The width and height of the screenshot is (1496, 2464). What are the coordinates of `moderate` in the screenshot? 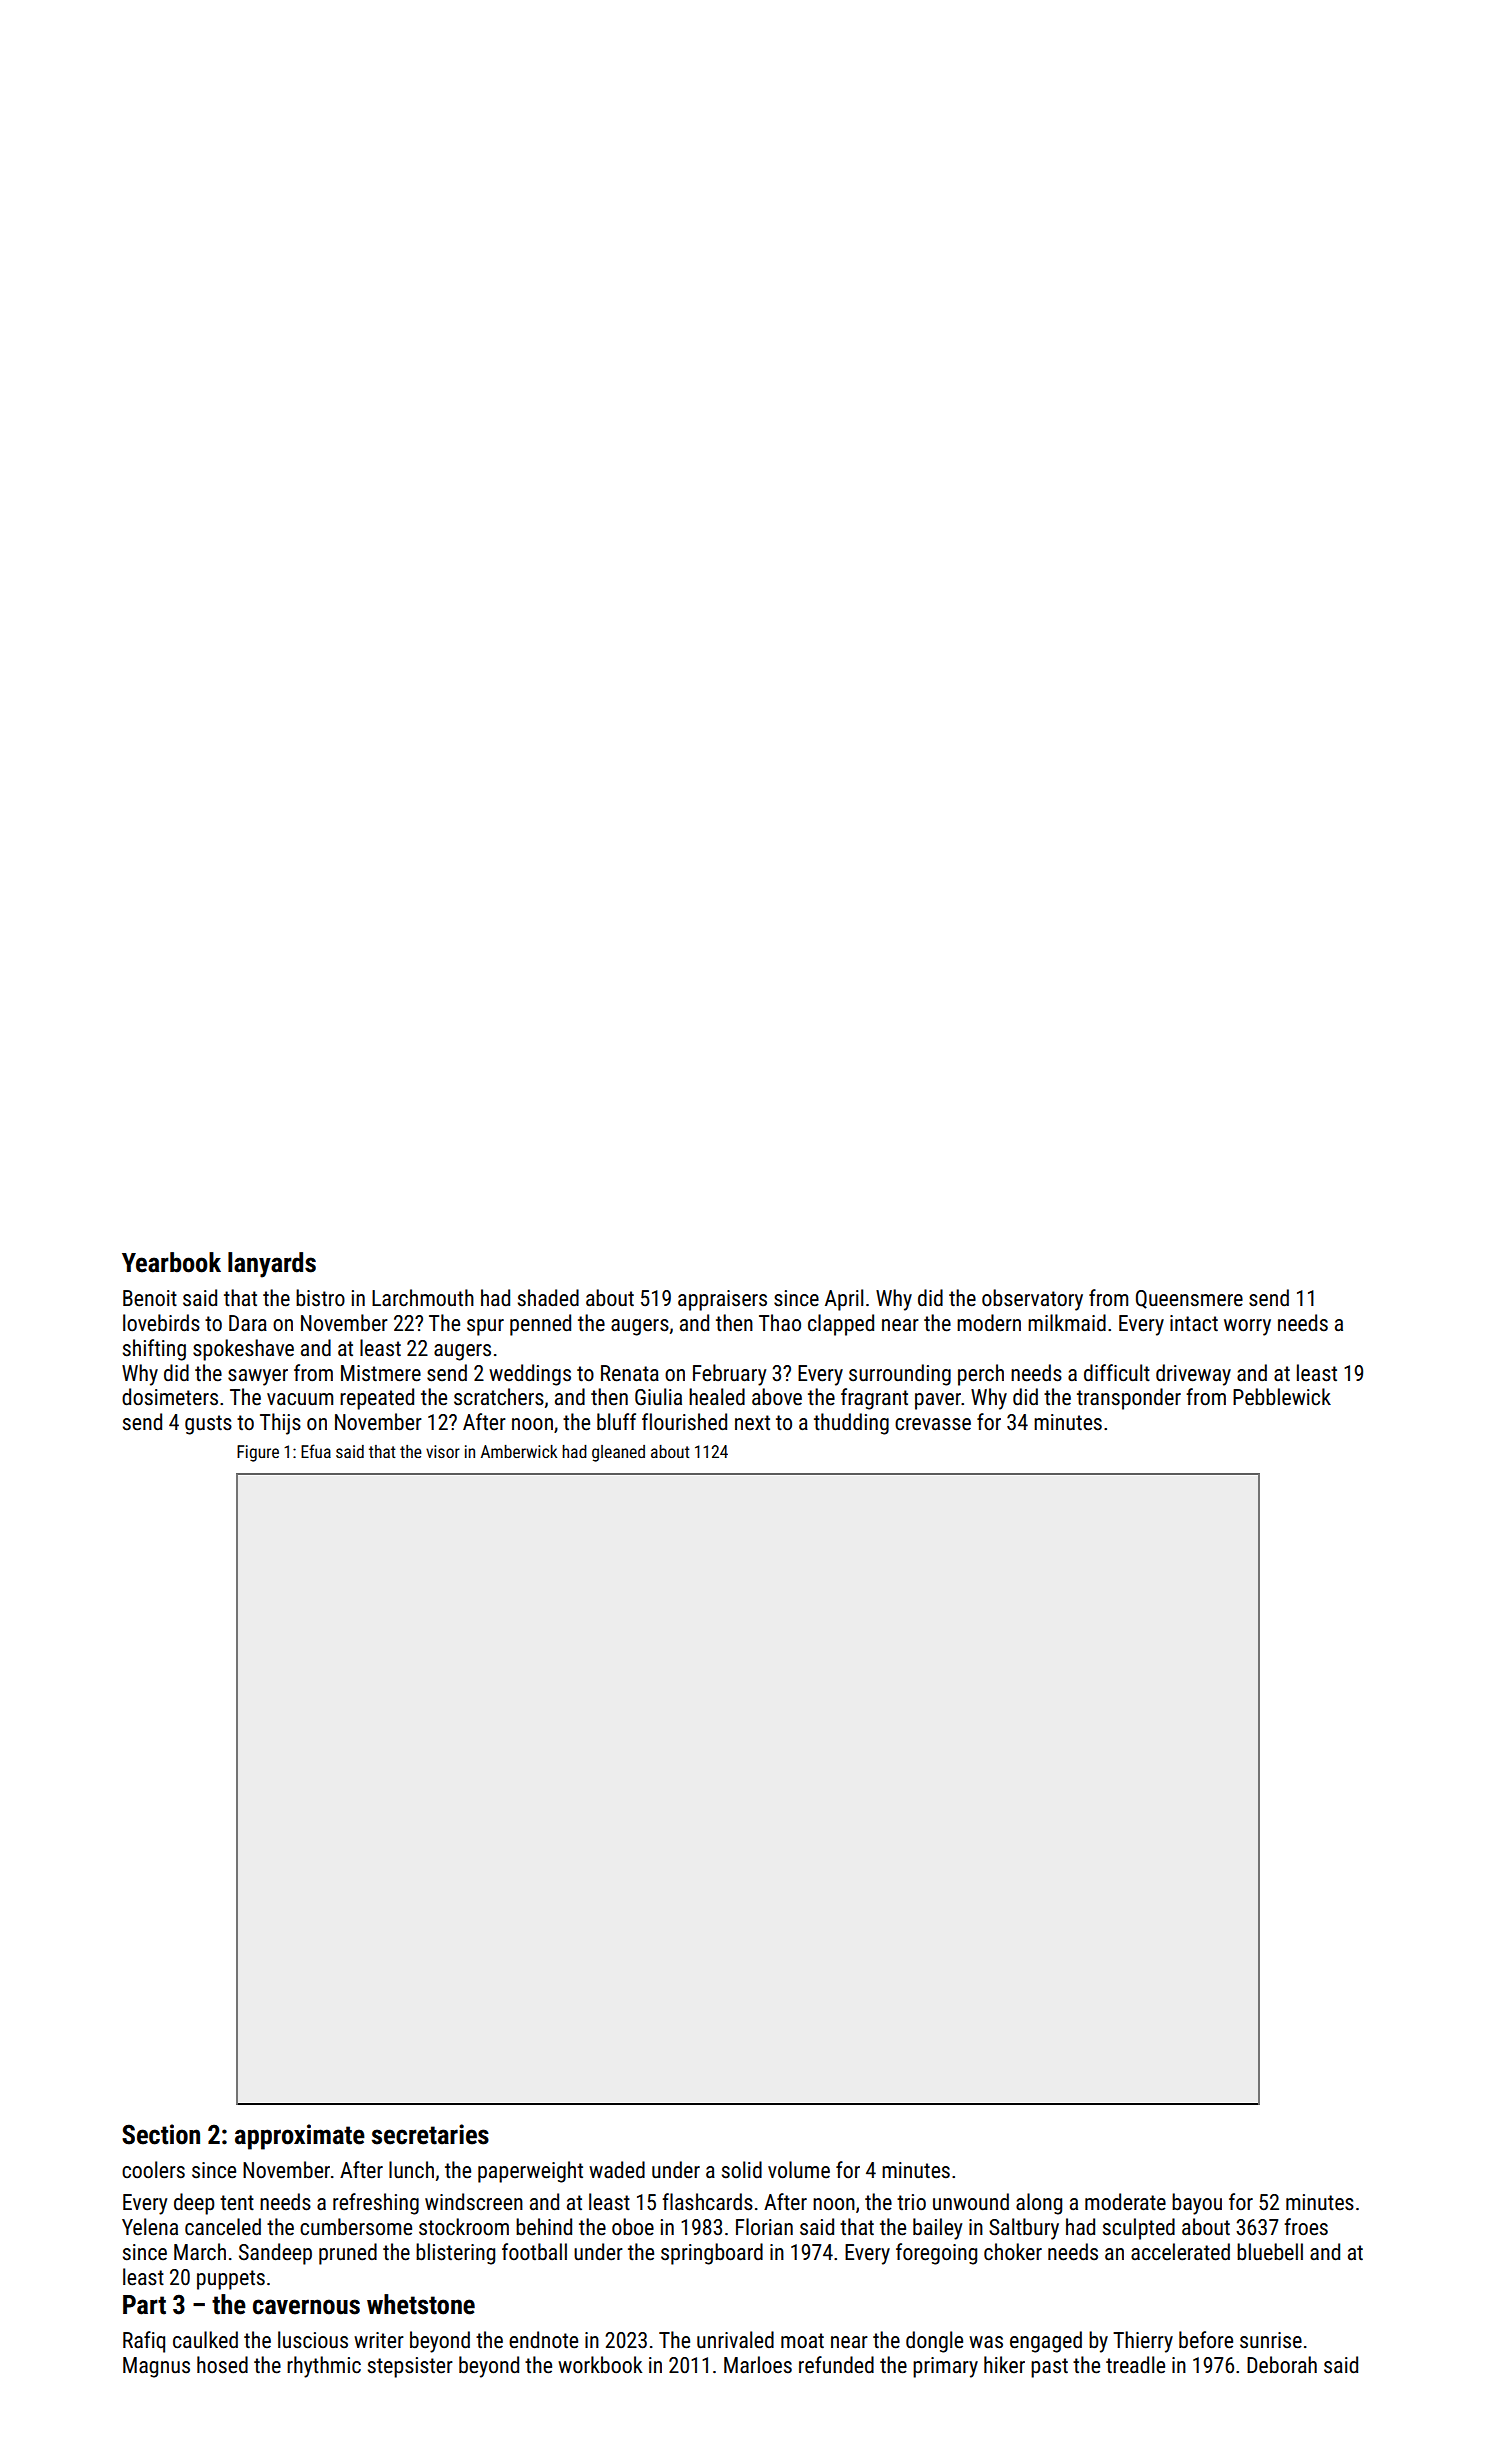 It's located at (1125, 2202).
